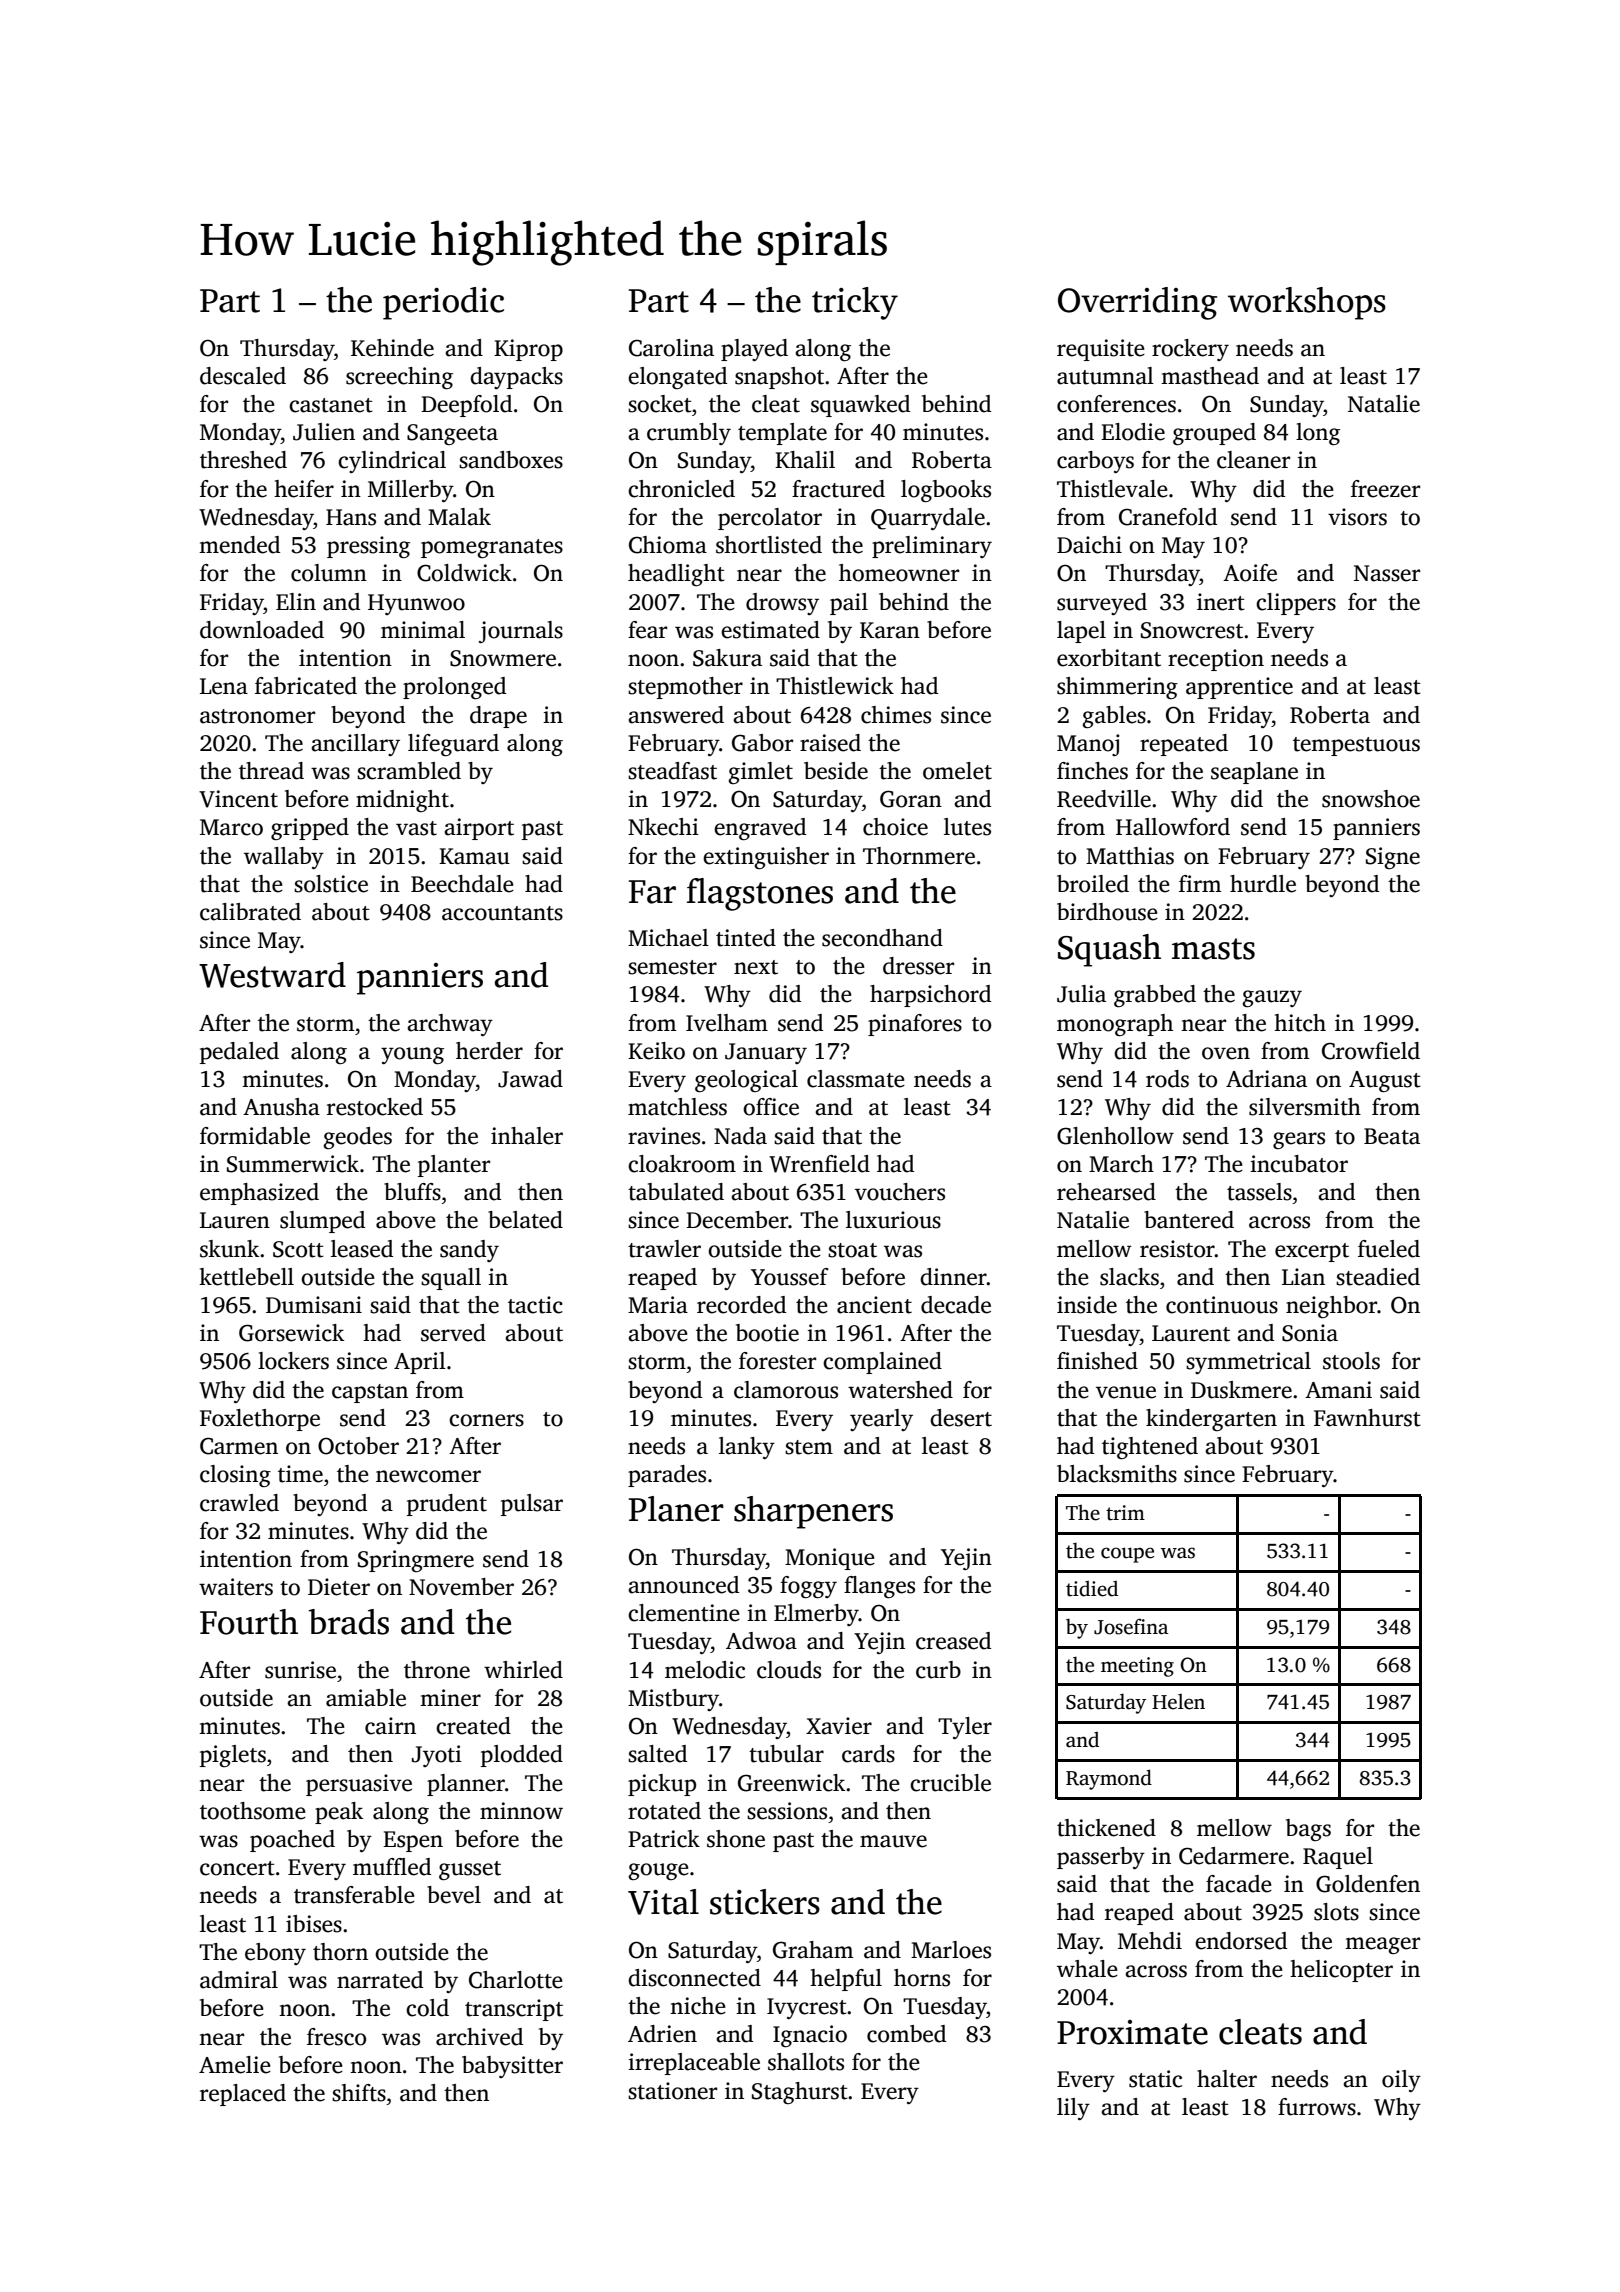 This screenshot has width=1620, height=2292. What do you see at coordinates (469, 1251) in the screenshot?
I see `sandy` at bounding box center [469, 1251].
